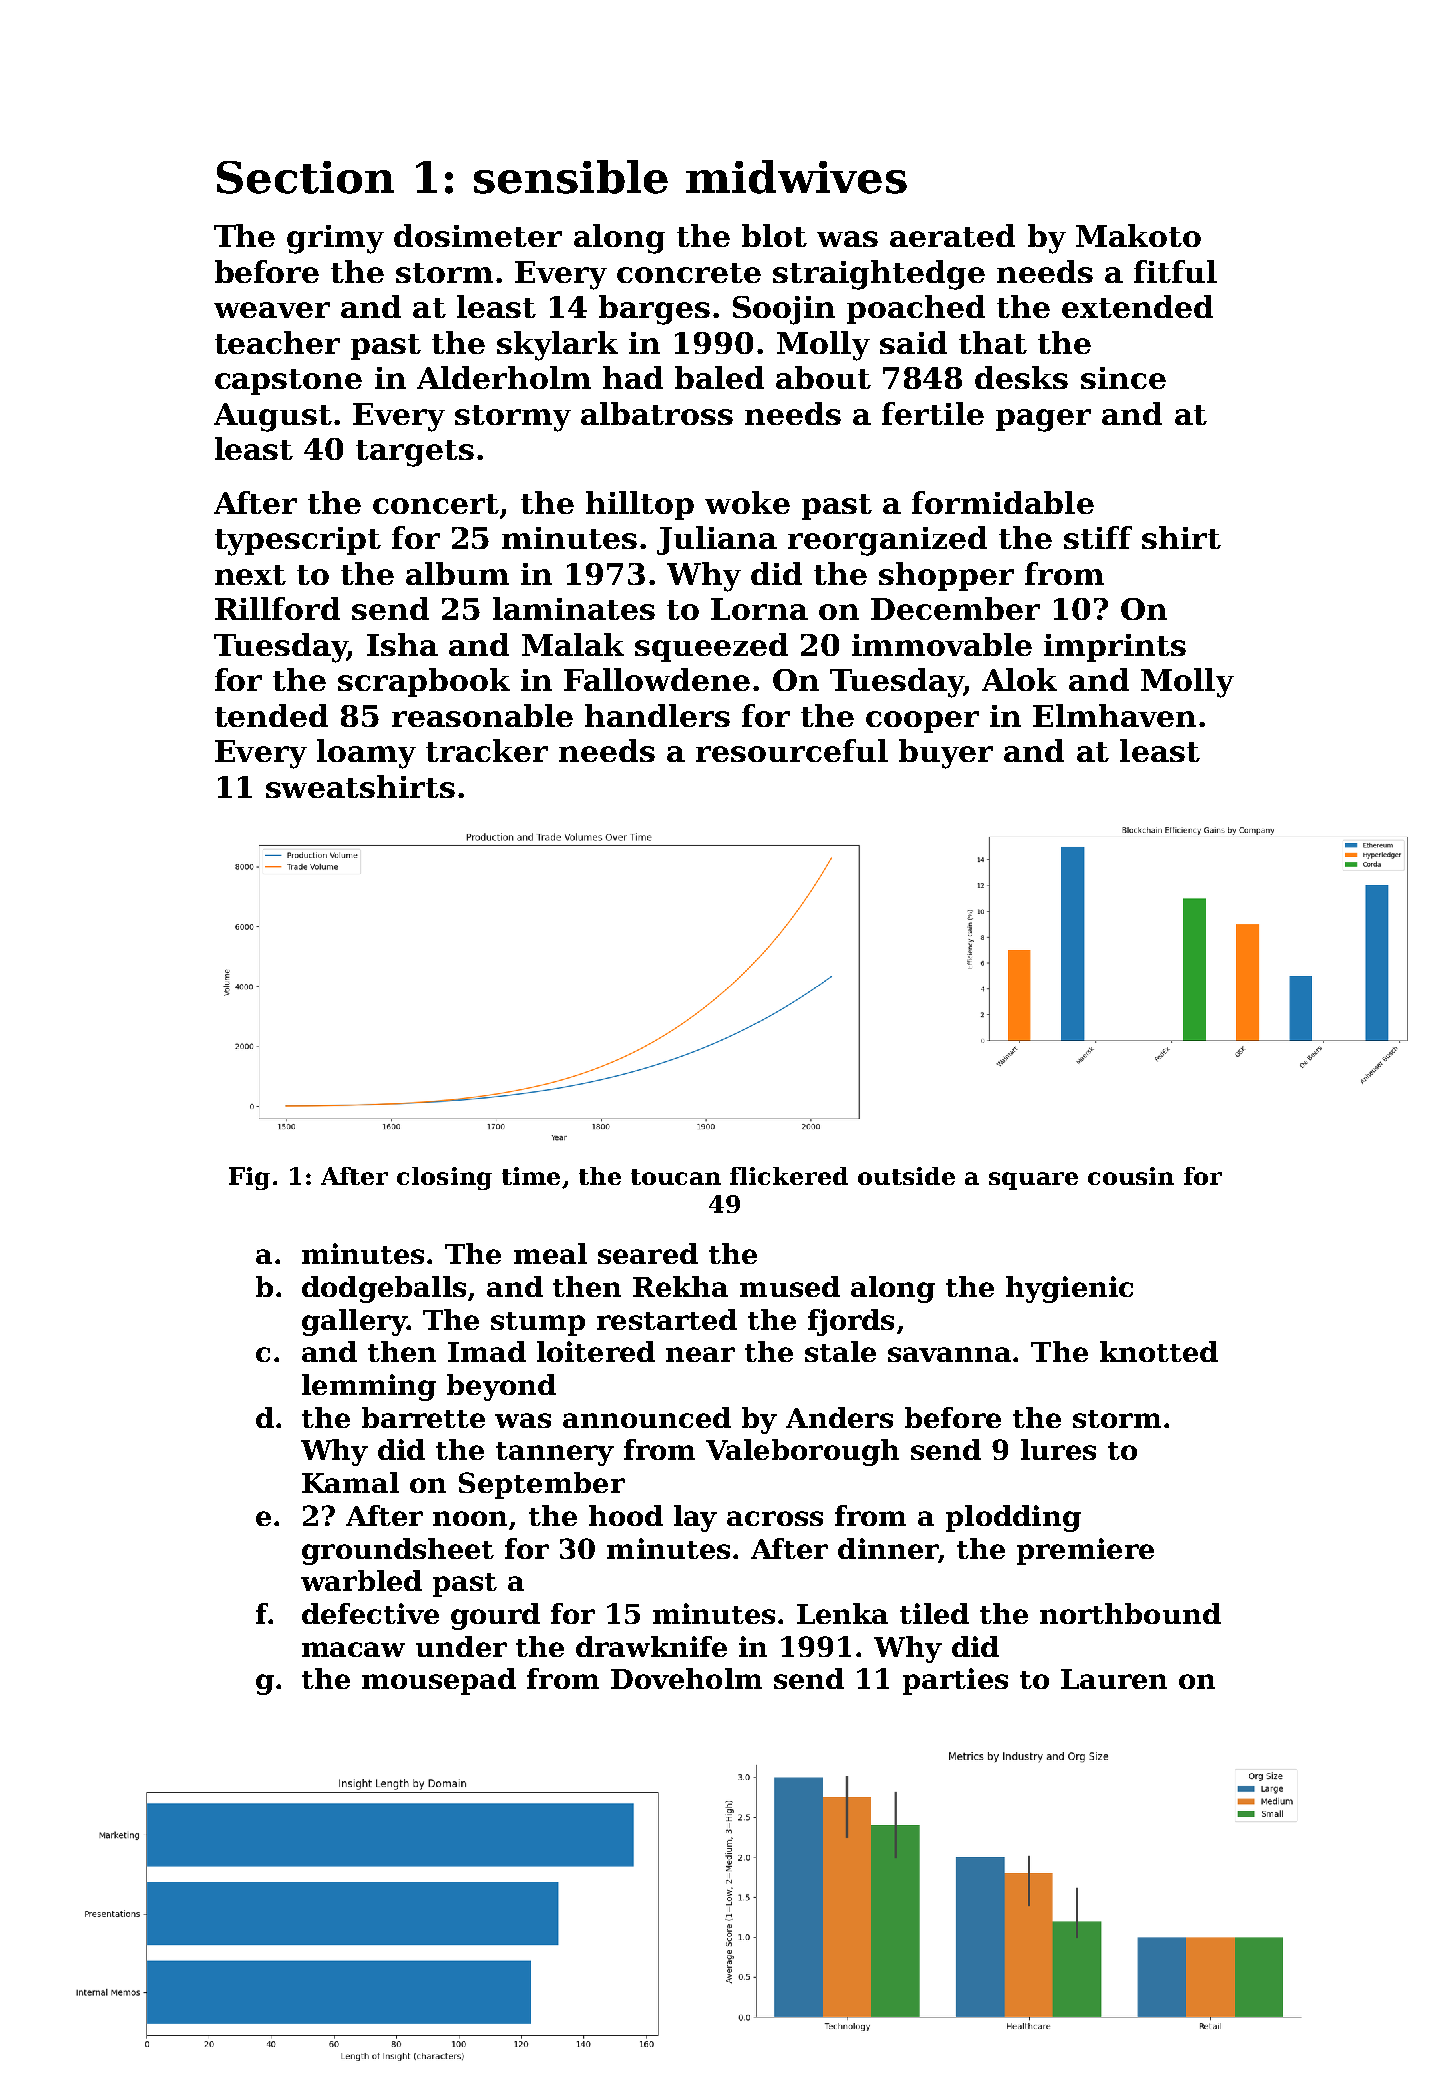  Describe the element at coordinates (955, 1681) in the screenshot. I see `parties` at that location.
